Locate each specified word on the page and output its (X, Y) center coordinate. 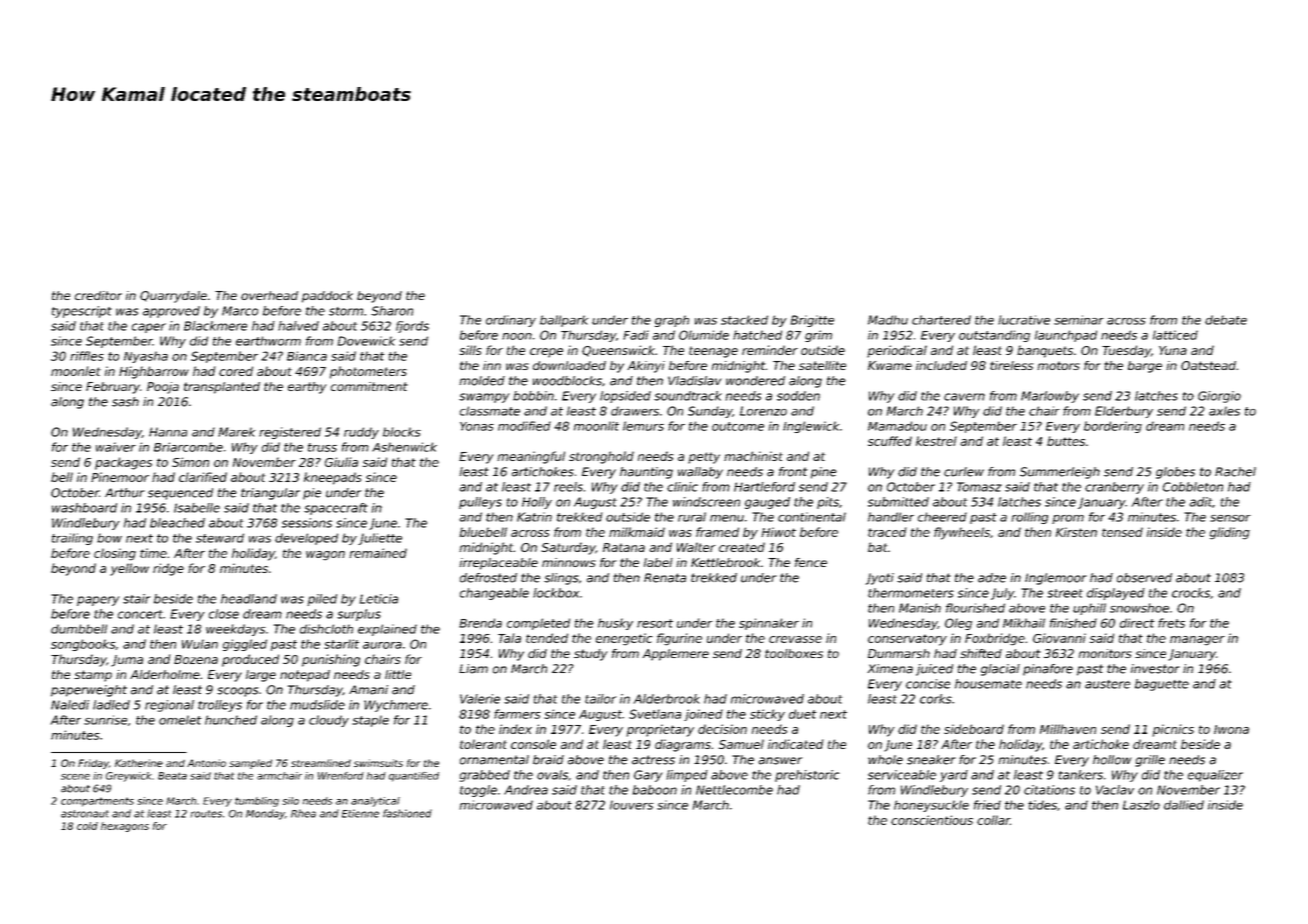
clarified (203, 477)
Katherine (139, 763)
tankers (1081, 775)
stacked (744, 320)
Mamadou (897, 426)
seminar (1079, 320)
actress (653, 760)
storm (346, 311)
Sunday (710, 412)
